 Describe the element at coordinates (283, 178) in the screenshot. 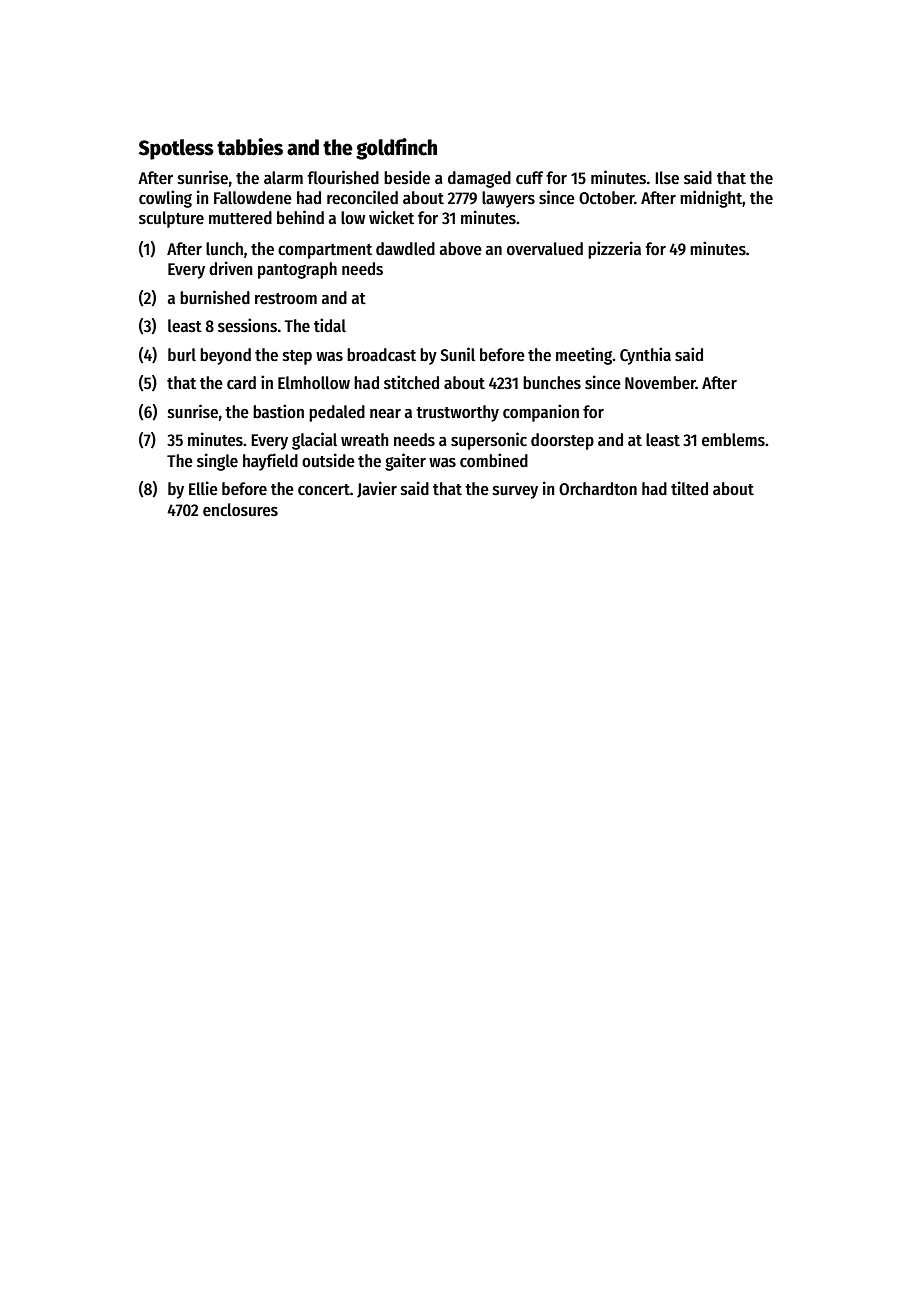

I see `alarm` at that location.
